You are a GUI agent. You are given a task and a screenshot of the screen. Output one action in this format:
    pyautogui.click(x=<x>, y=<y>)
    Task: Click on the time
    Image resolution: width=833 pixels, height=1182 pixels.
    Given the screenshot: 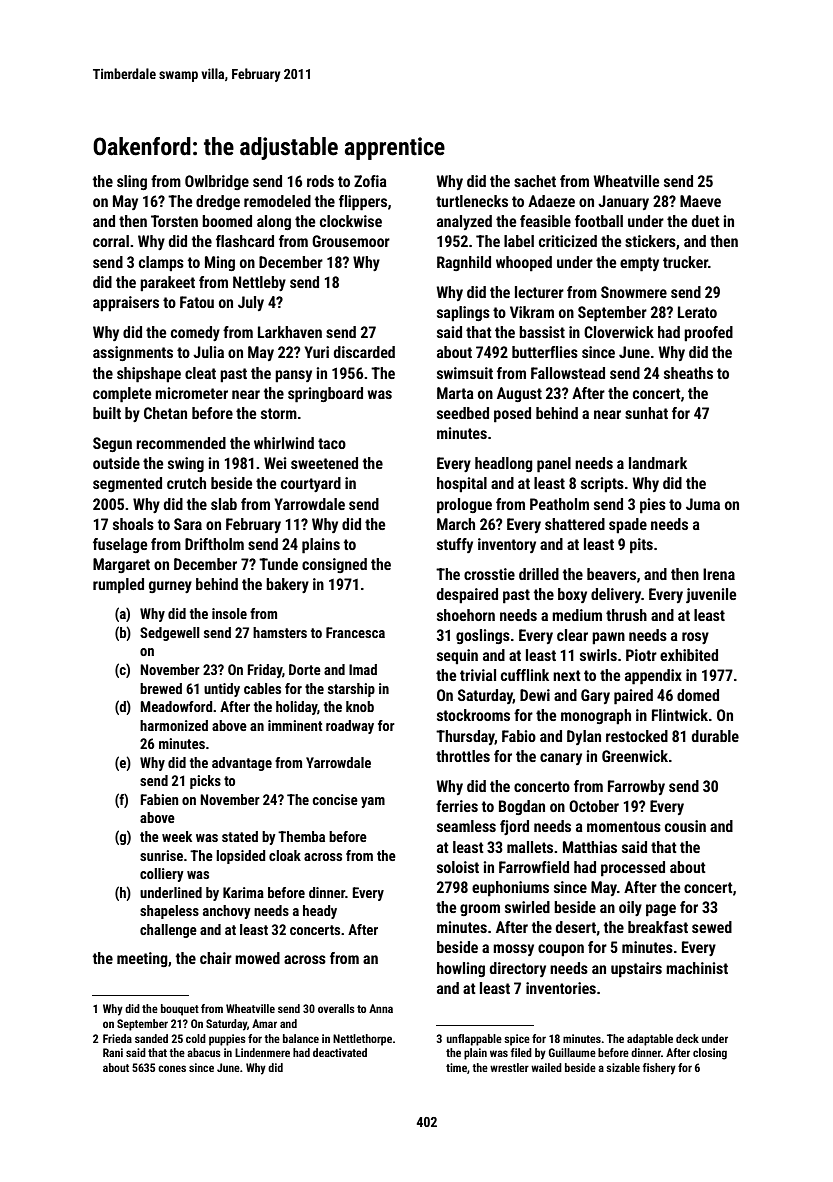 What is the action you would take?
    pyautogui.click(x=456, y=1067)
